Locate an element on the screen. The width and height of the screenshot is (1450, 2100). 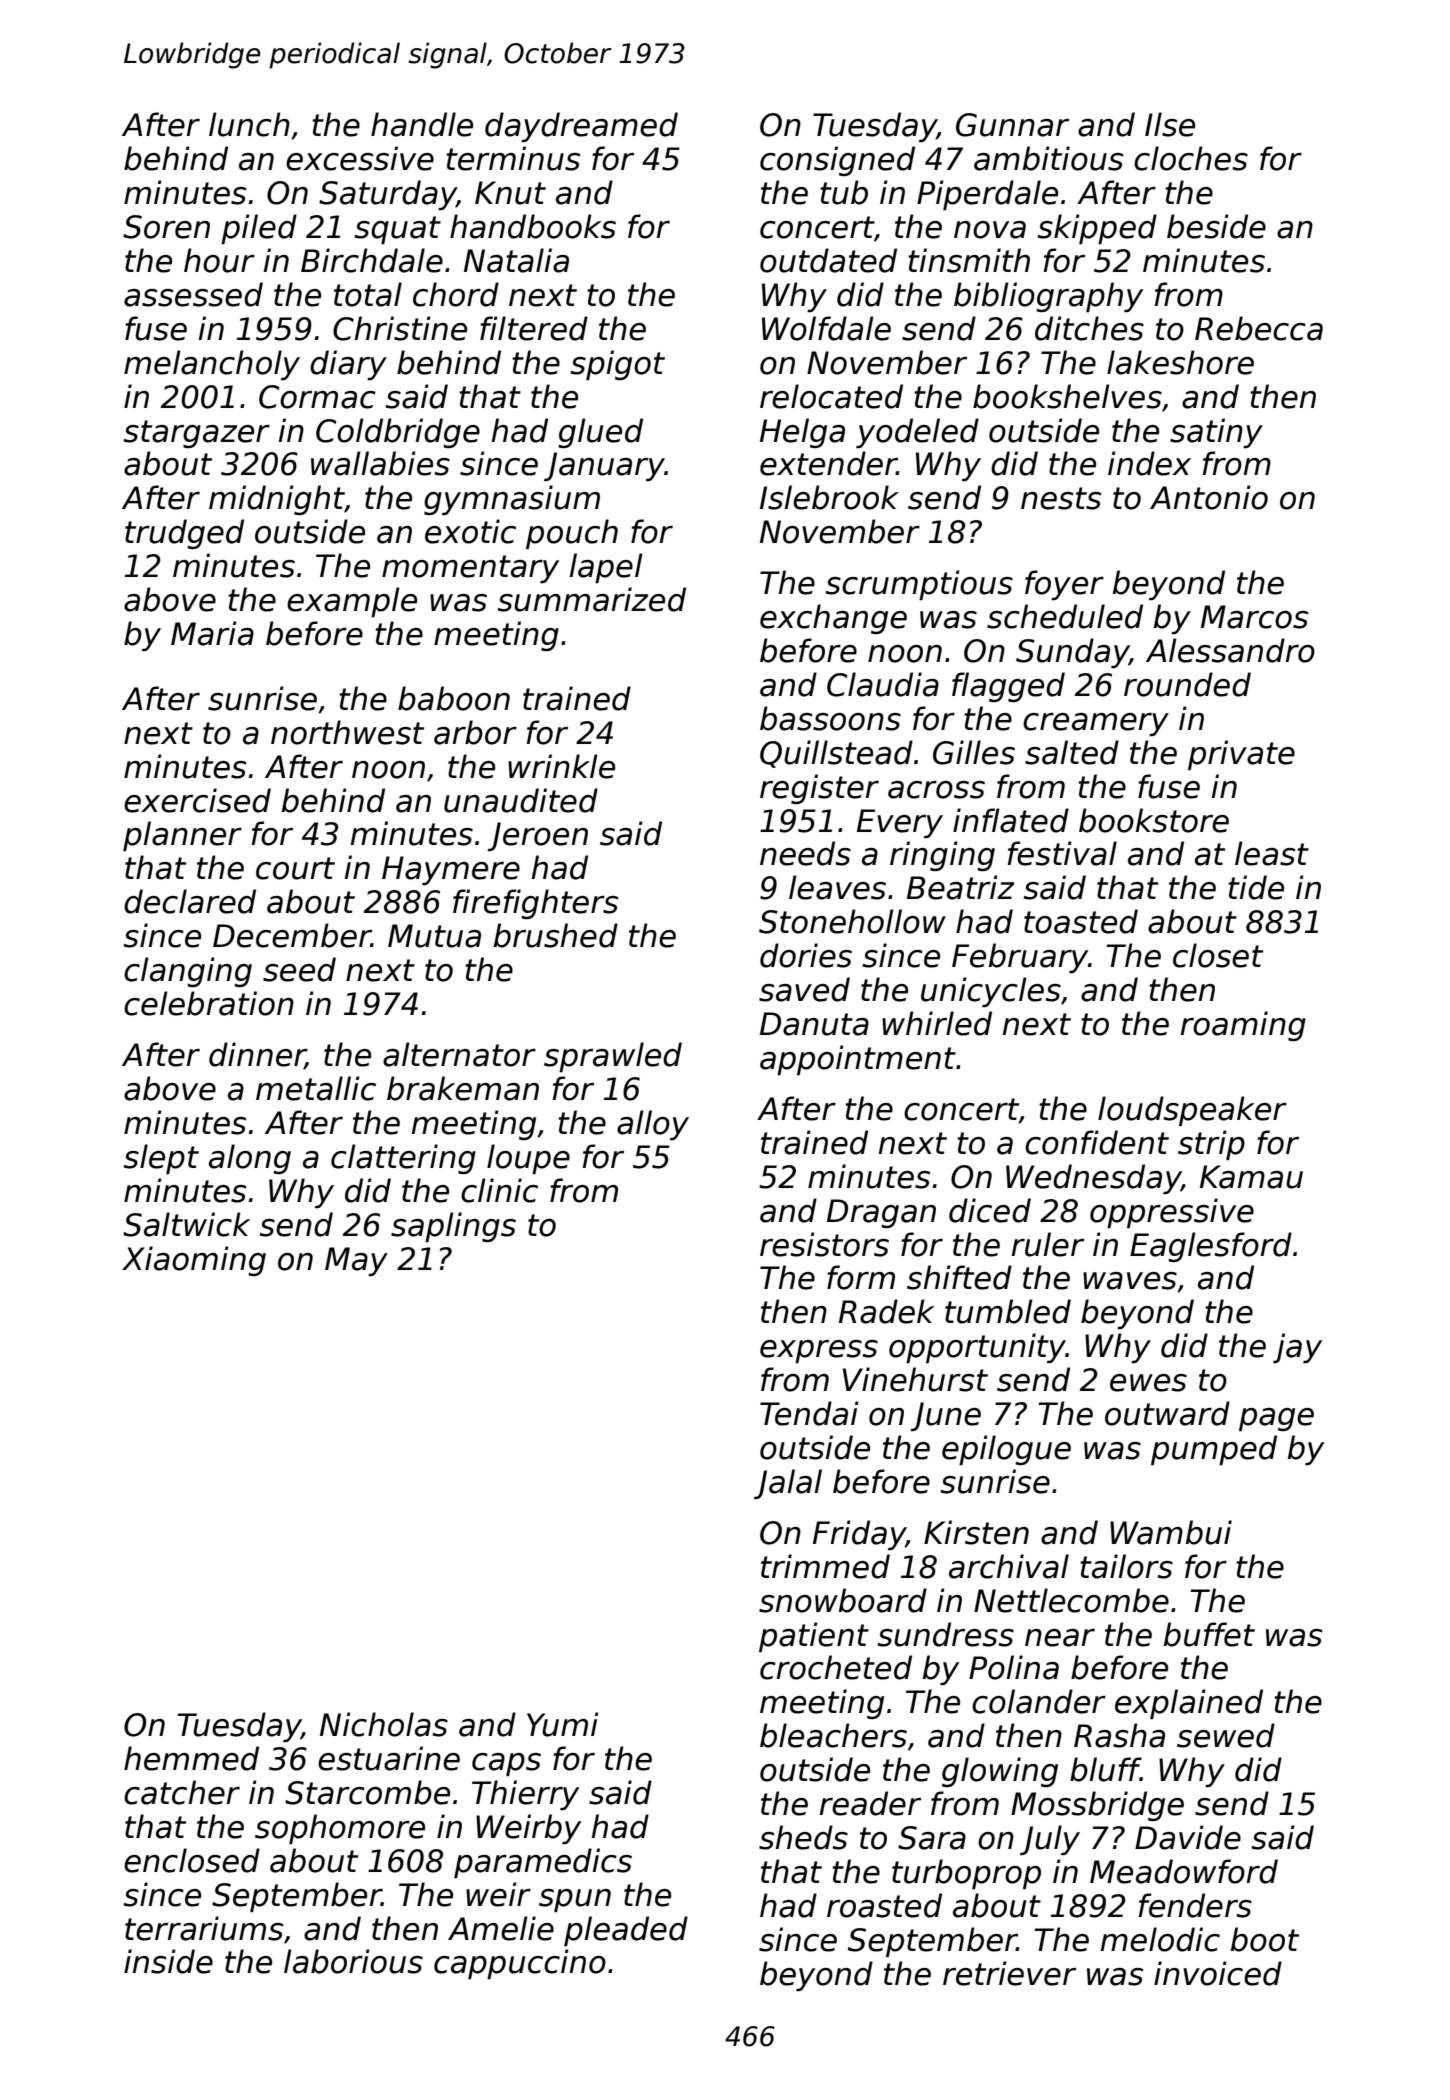
bassoons is located at coordinates (830, 718).
